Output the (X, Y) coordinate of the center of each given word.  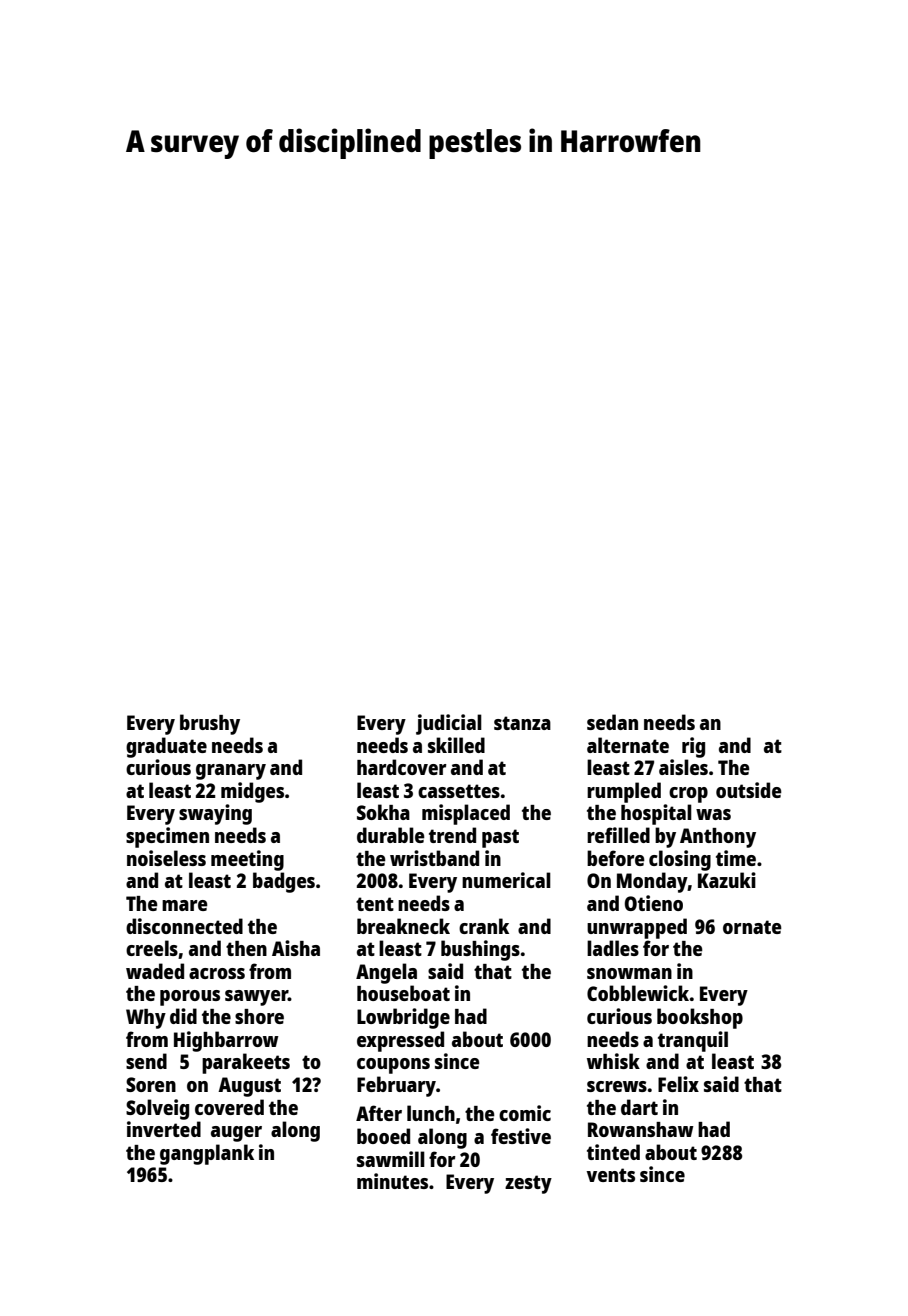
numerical (506, 880)
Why (146, 1019)
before (616, 858)
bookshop (700, 1018)
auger (236, 1134)
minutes (392, 1181)
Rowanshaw (641, 1129)
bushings (480, 950)
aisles (683, 767)
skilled (456, 745)
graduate (166, 747)
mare (185, 905)
